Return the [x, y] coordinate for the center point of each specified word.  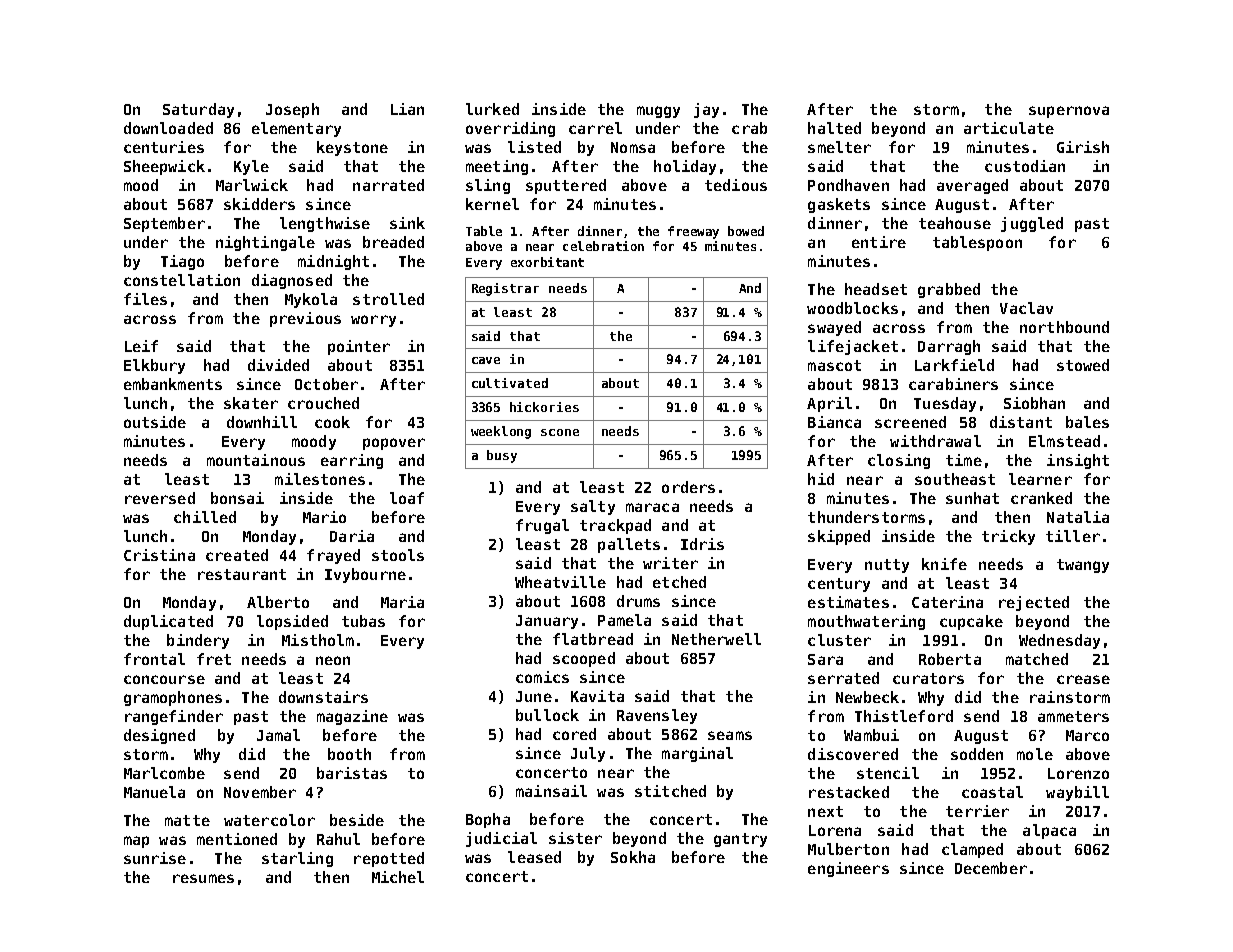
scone [560, 432]
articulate [1009, 128]
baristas [352, 773]
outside [155, 422]
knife [944, 564]
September [164, 224]
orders [688, 487]
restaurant [242, 574]
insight [1078, 461]
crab [749, 128]
